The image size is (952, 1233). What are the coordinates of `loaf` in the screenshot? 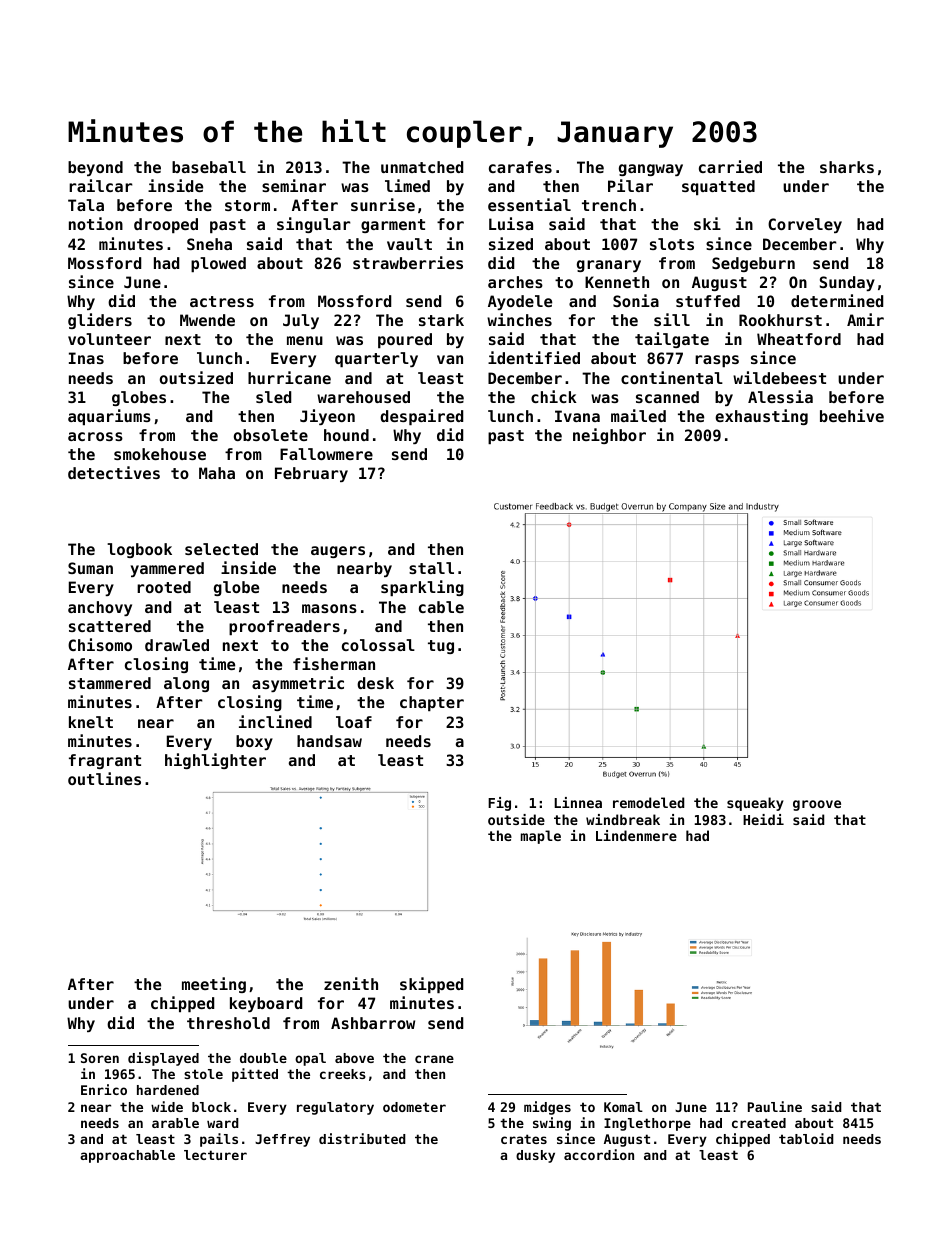 It's located at (354, 722).
